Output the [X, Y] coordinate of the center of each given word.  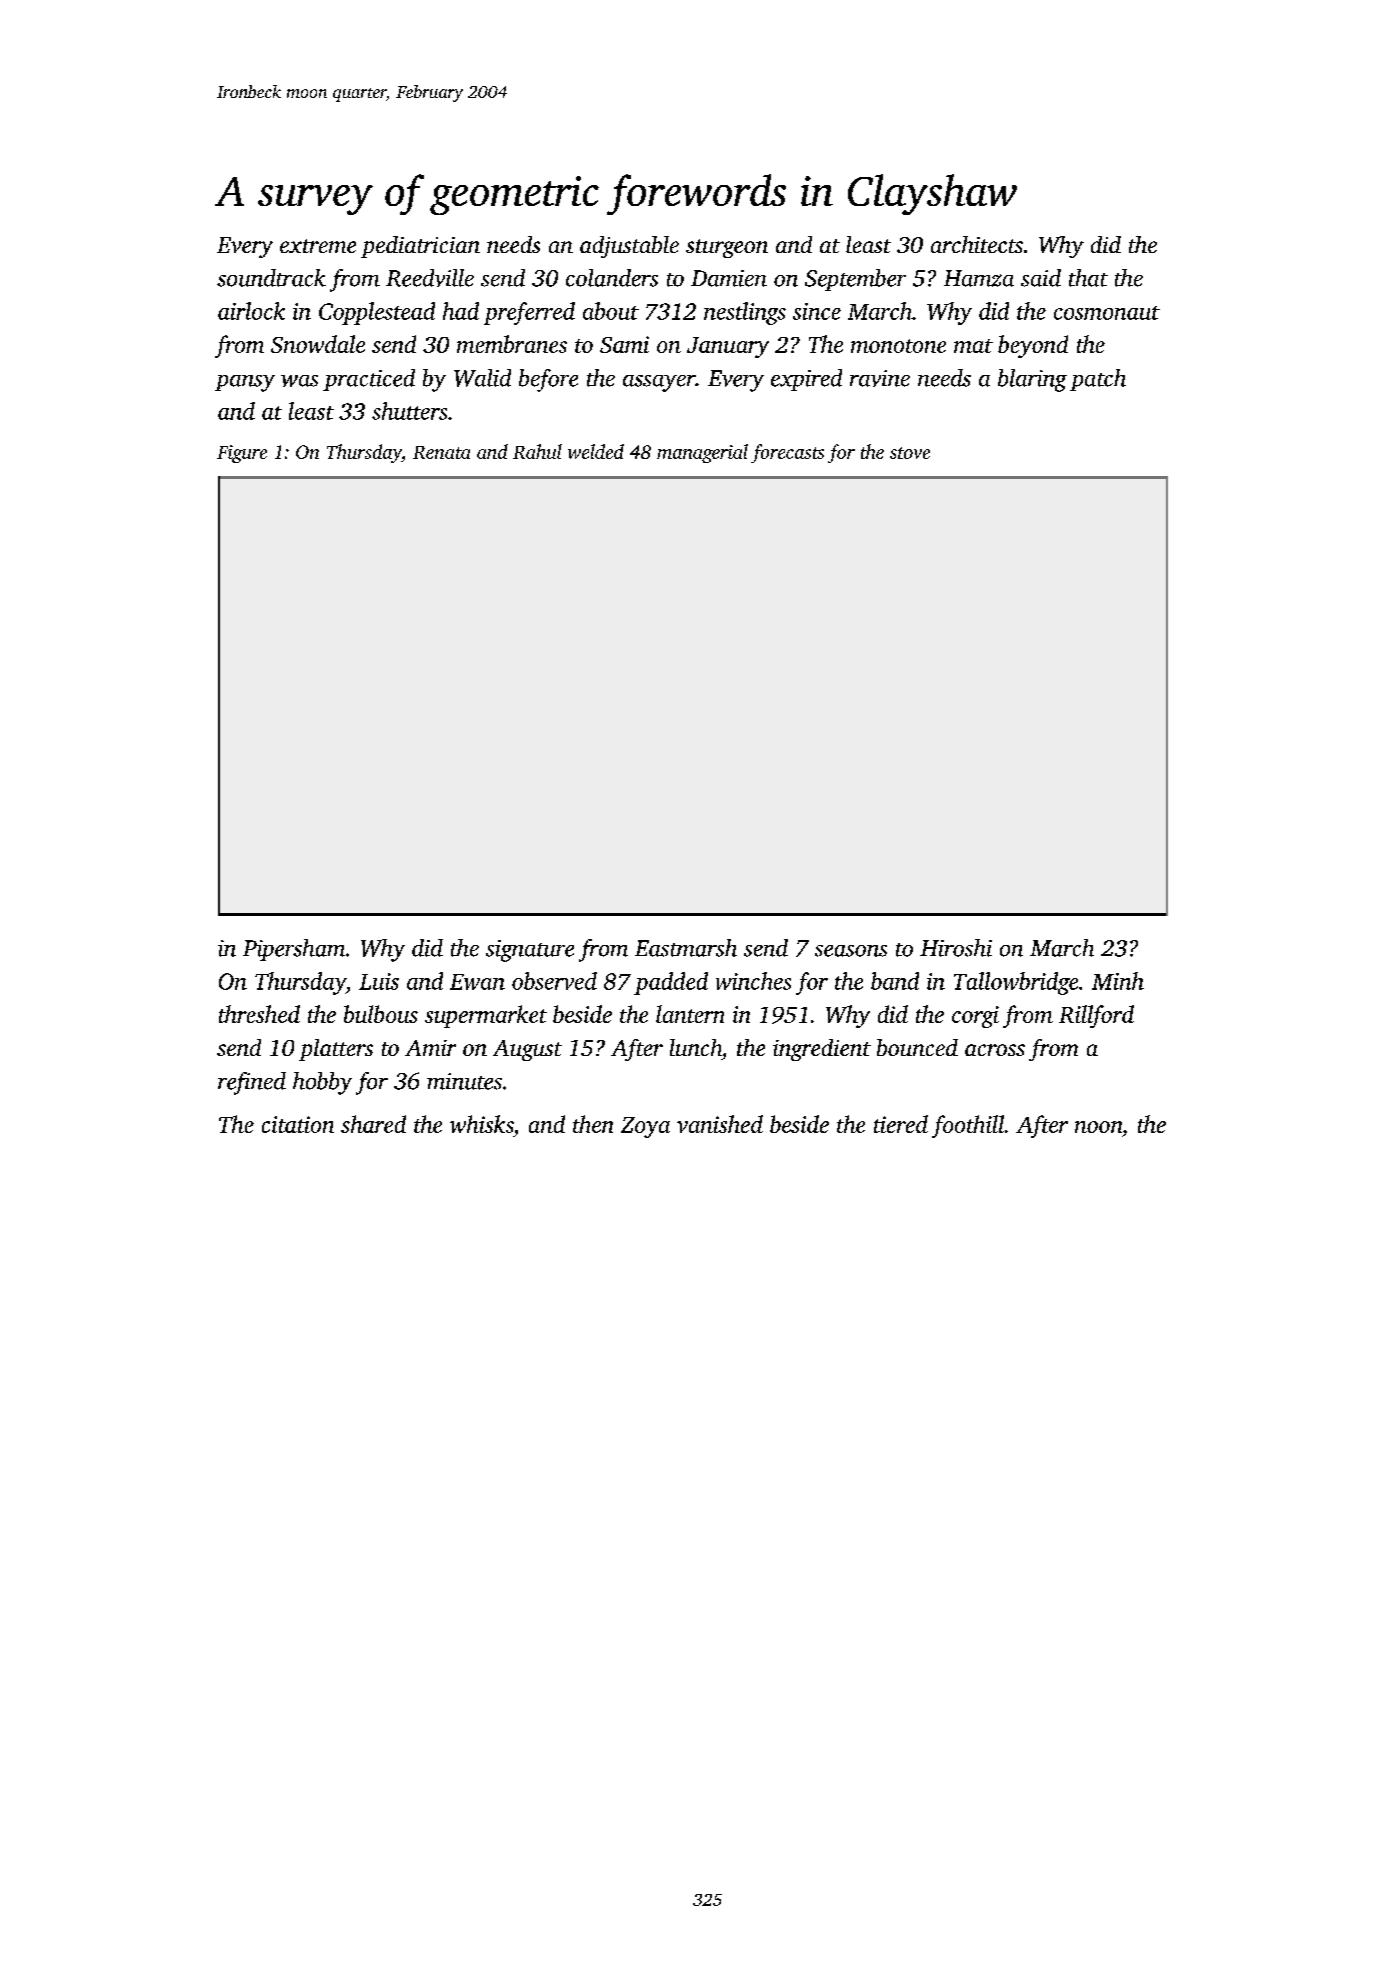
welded [596, 451]
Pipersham [294, 950]
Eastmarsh [686, 948]
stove [910, 453]
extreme [318, 246]
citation [298, 1124]
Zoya [645, 1127]
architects [977, 244]
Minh [1118, 981]
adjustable [629, 247]
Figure [242, 454]
